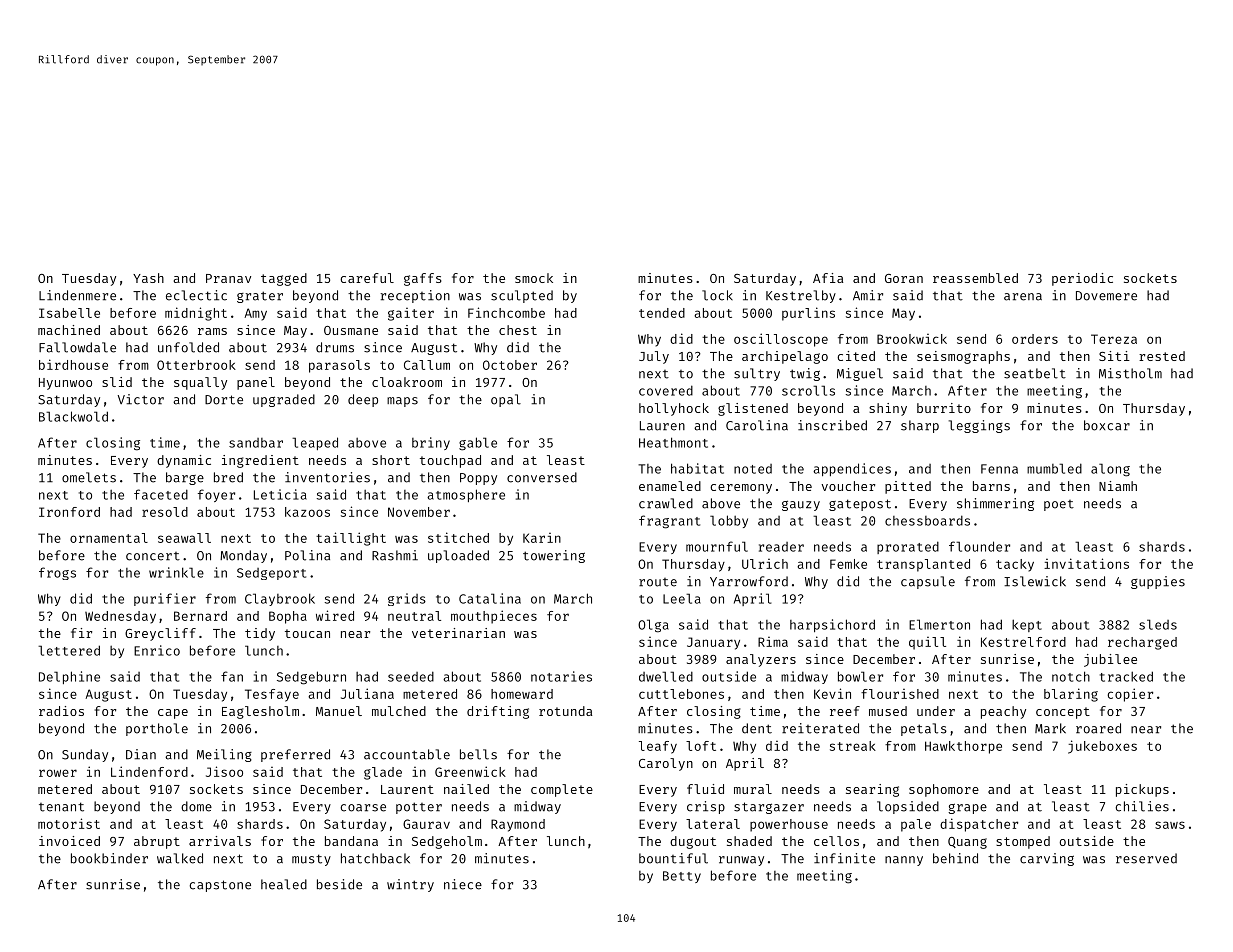 The width and height of the document is (1233, 952). I want to click on bandana, so click(351, 841).
